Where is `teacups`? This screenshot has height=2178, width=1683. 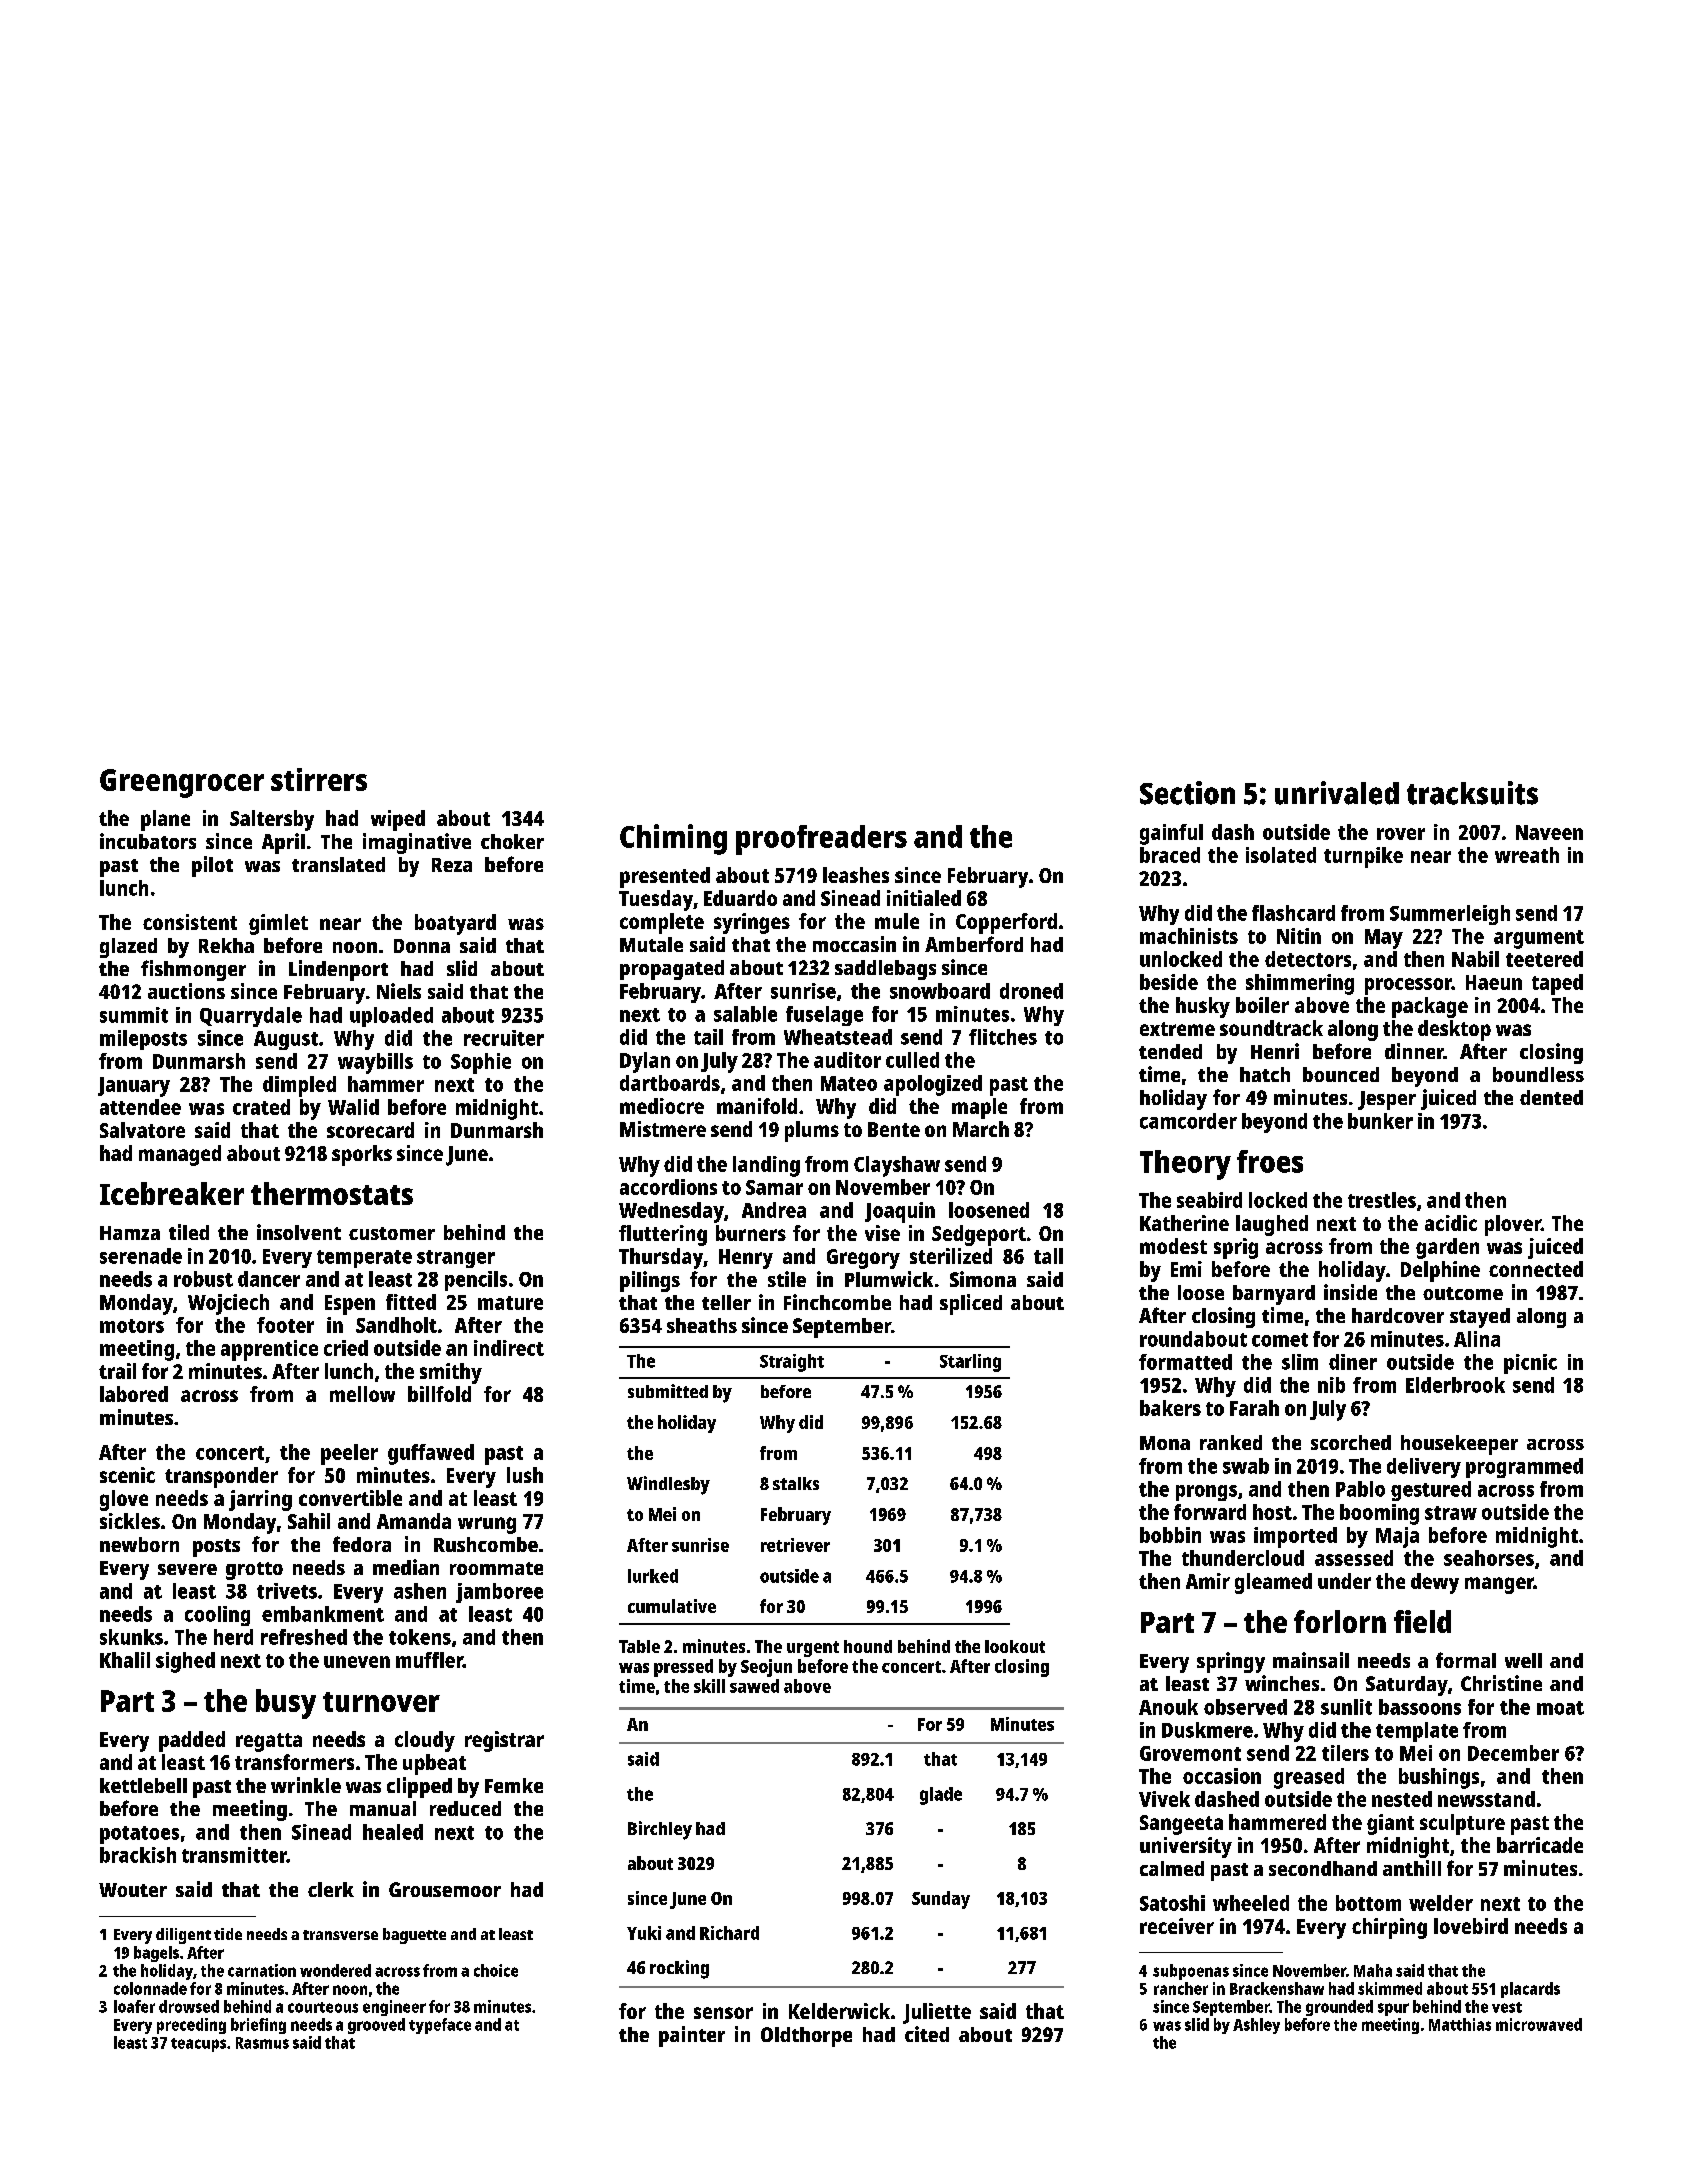
teacups is located at coordinates (198, 2045).
